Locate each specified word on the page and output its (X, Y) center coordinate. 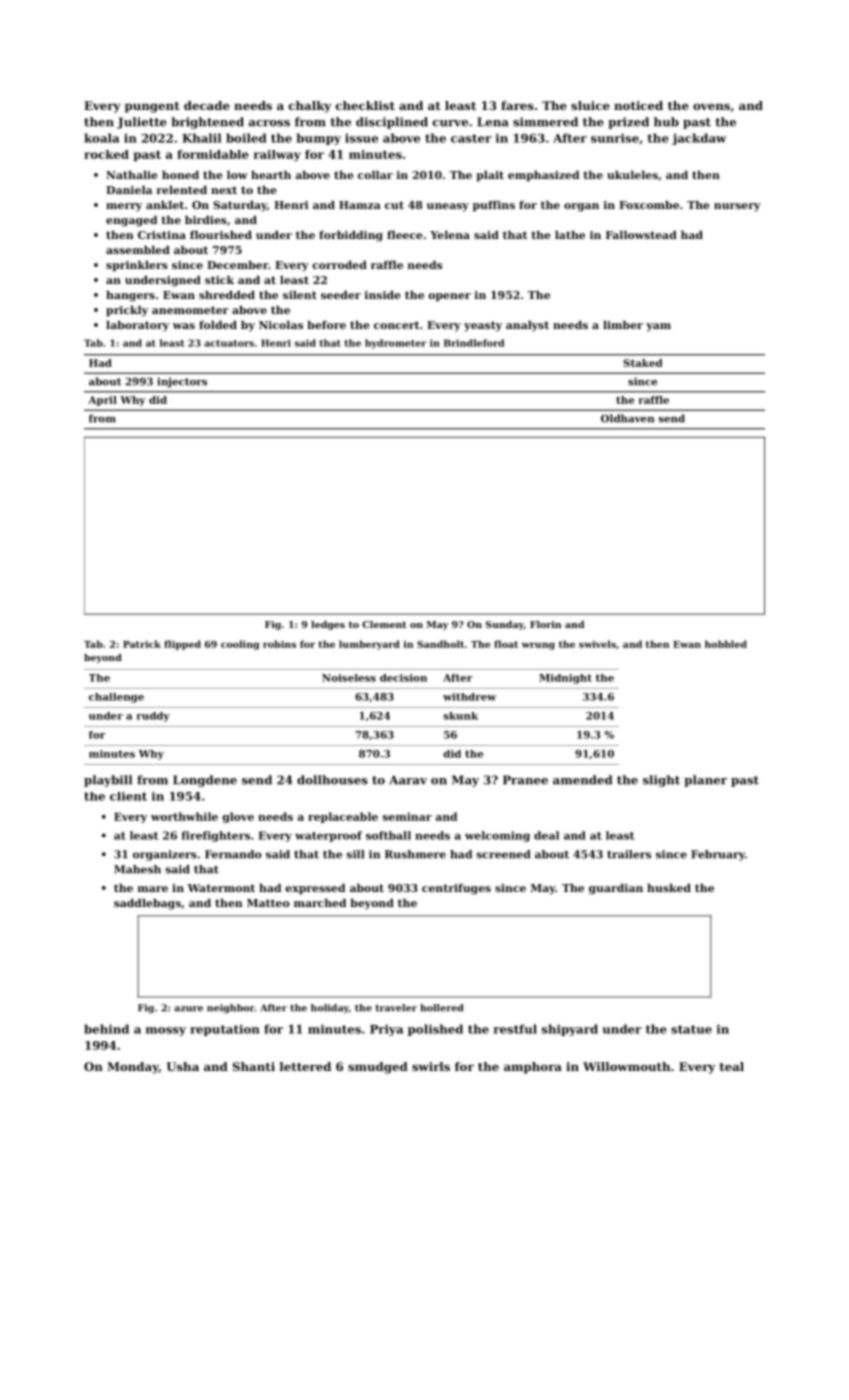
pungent (152, 107)
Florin (545, 624)
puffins (494, 206)
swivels (597, 644)
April (102, 401)
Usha (183, 1066)
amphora (533, 1068)
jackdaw (699, 139)
